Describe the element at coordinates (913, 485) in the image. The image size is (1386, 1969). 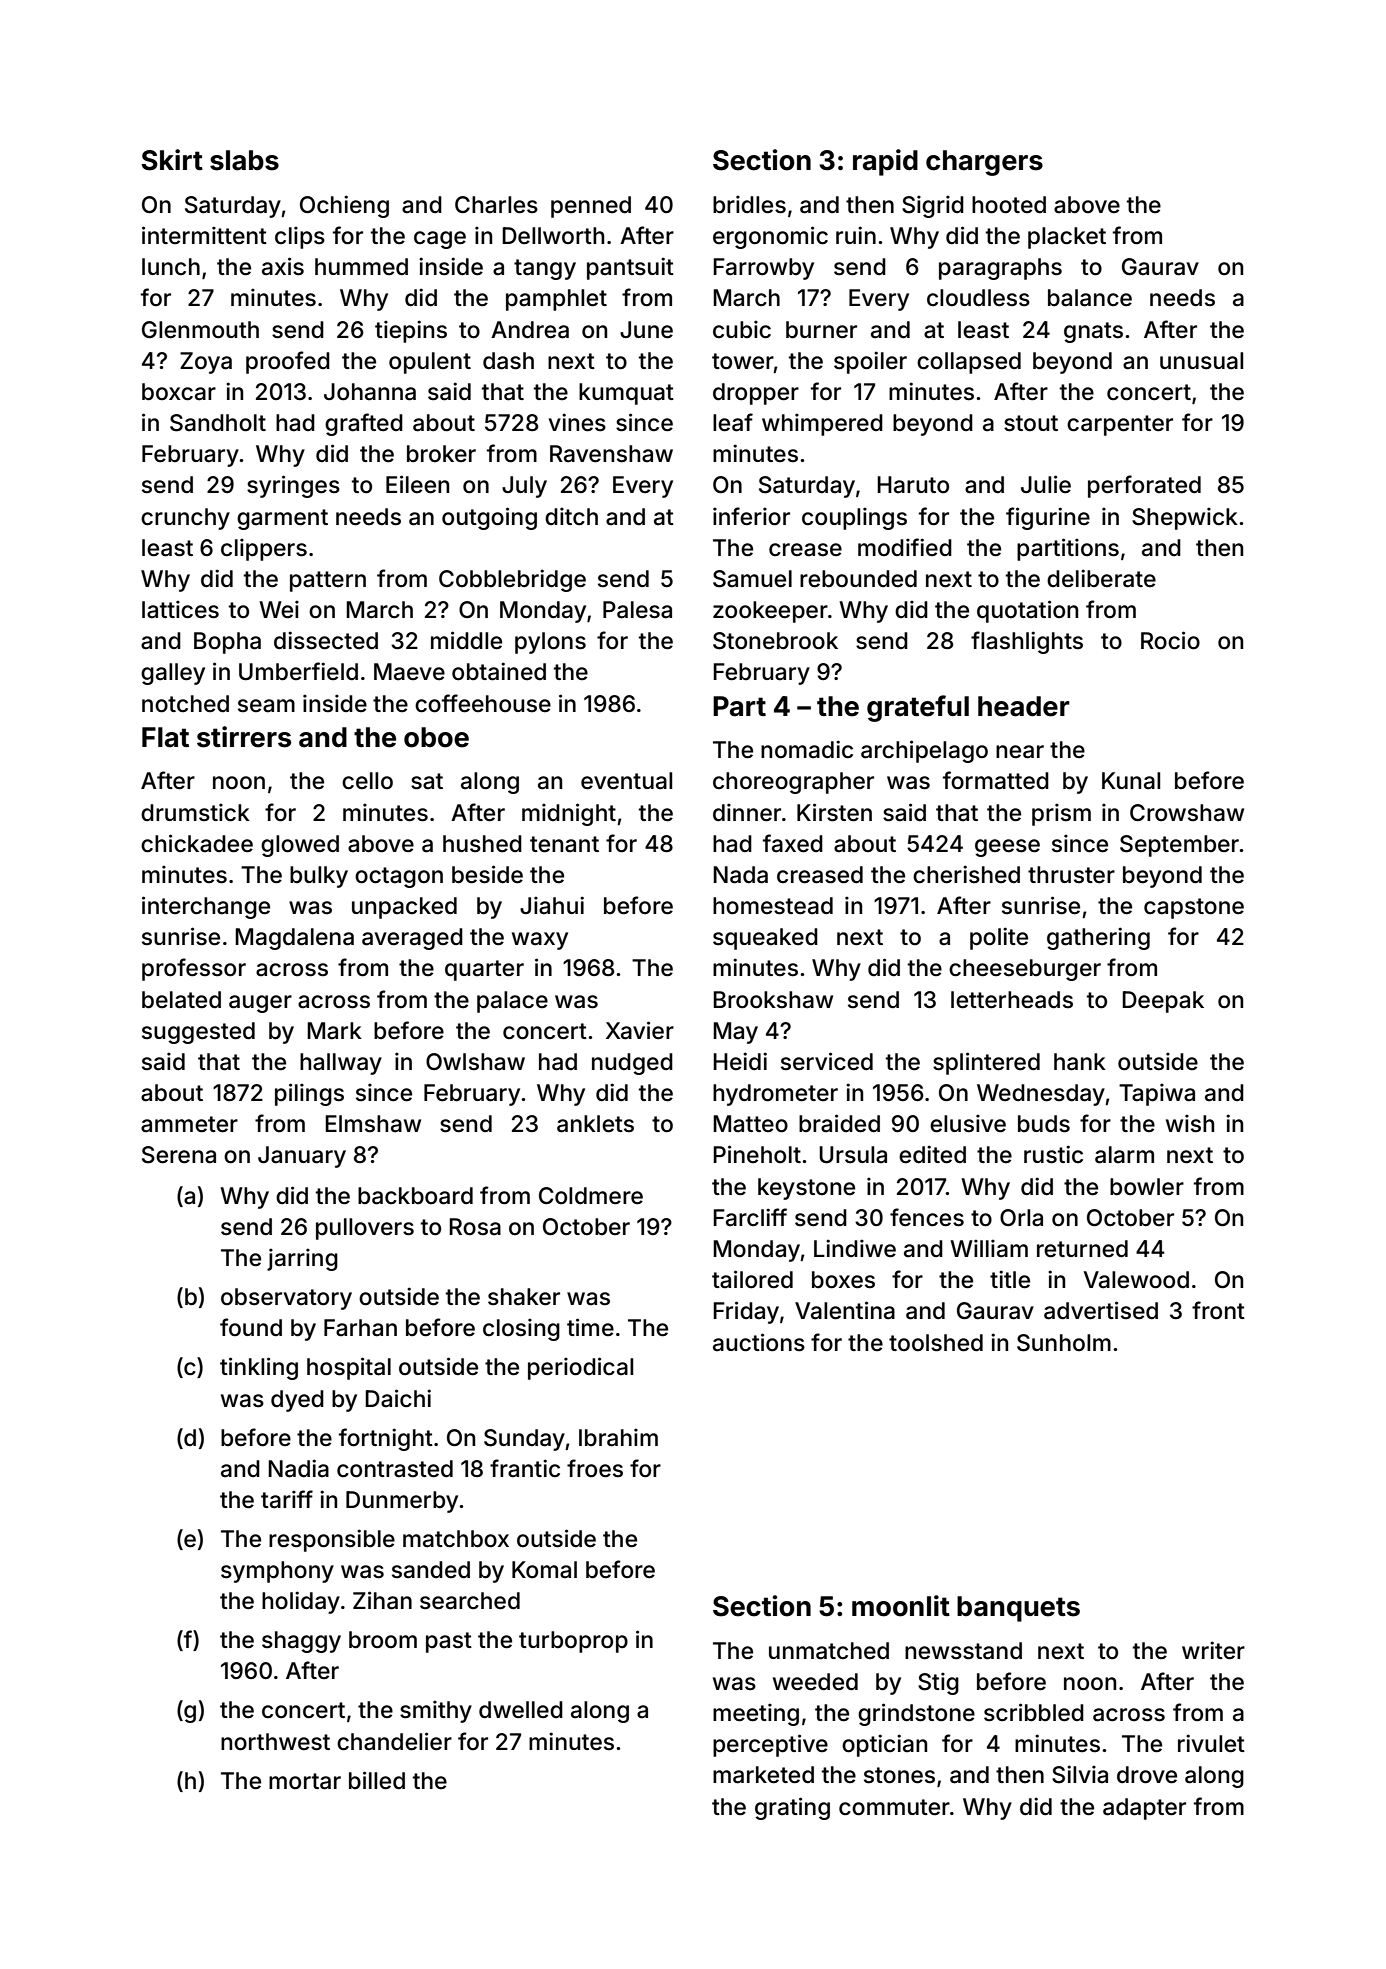
I see `Haruto` at that location.
